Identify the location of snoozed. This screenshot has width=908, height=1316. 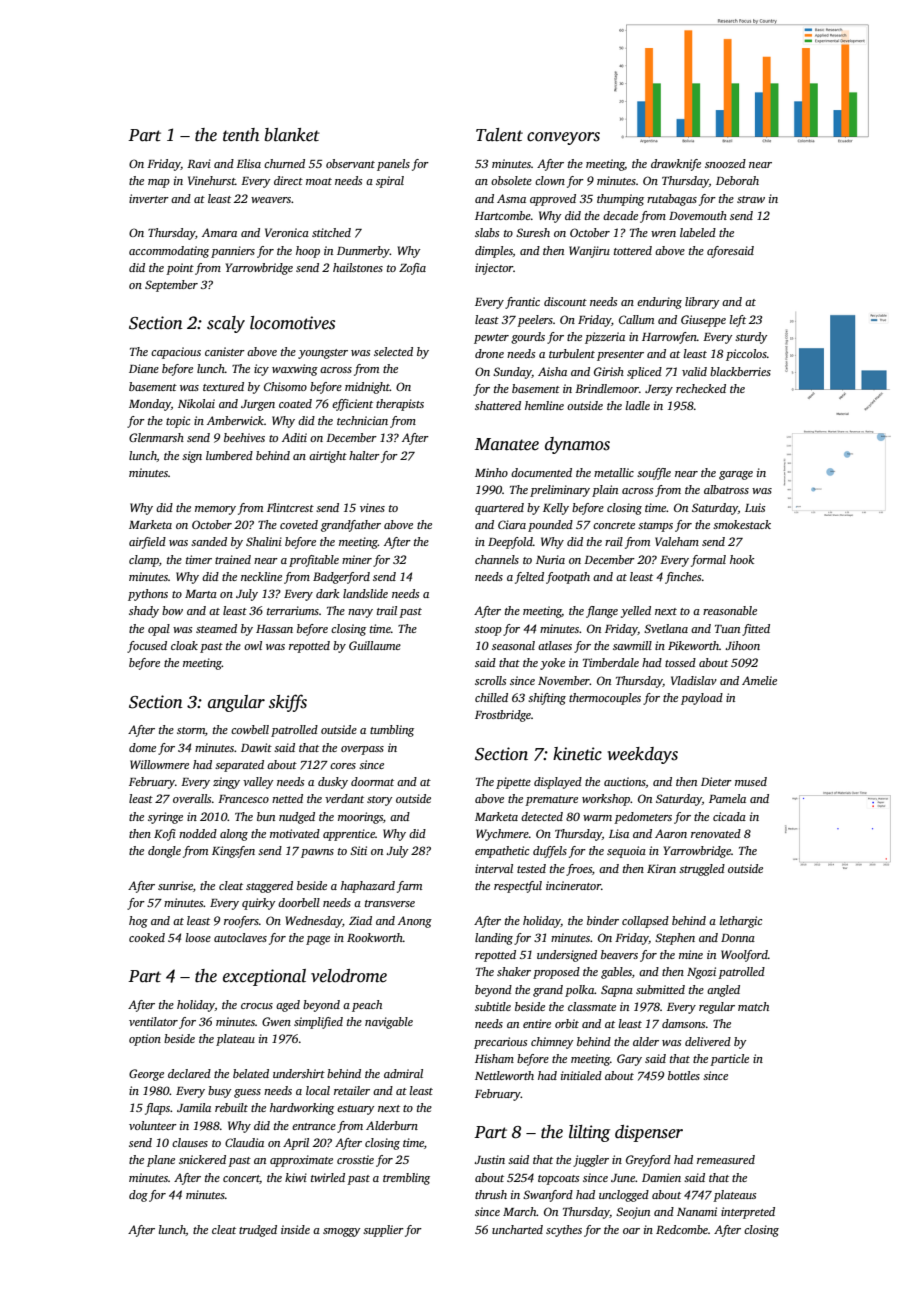
(725, 163).
